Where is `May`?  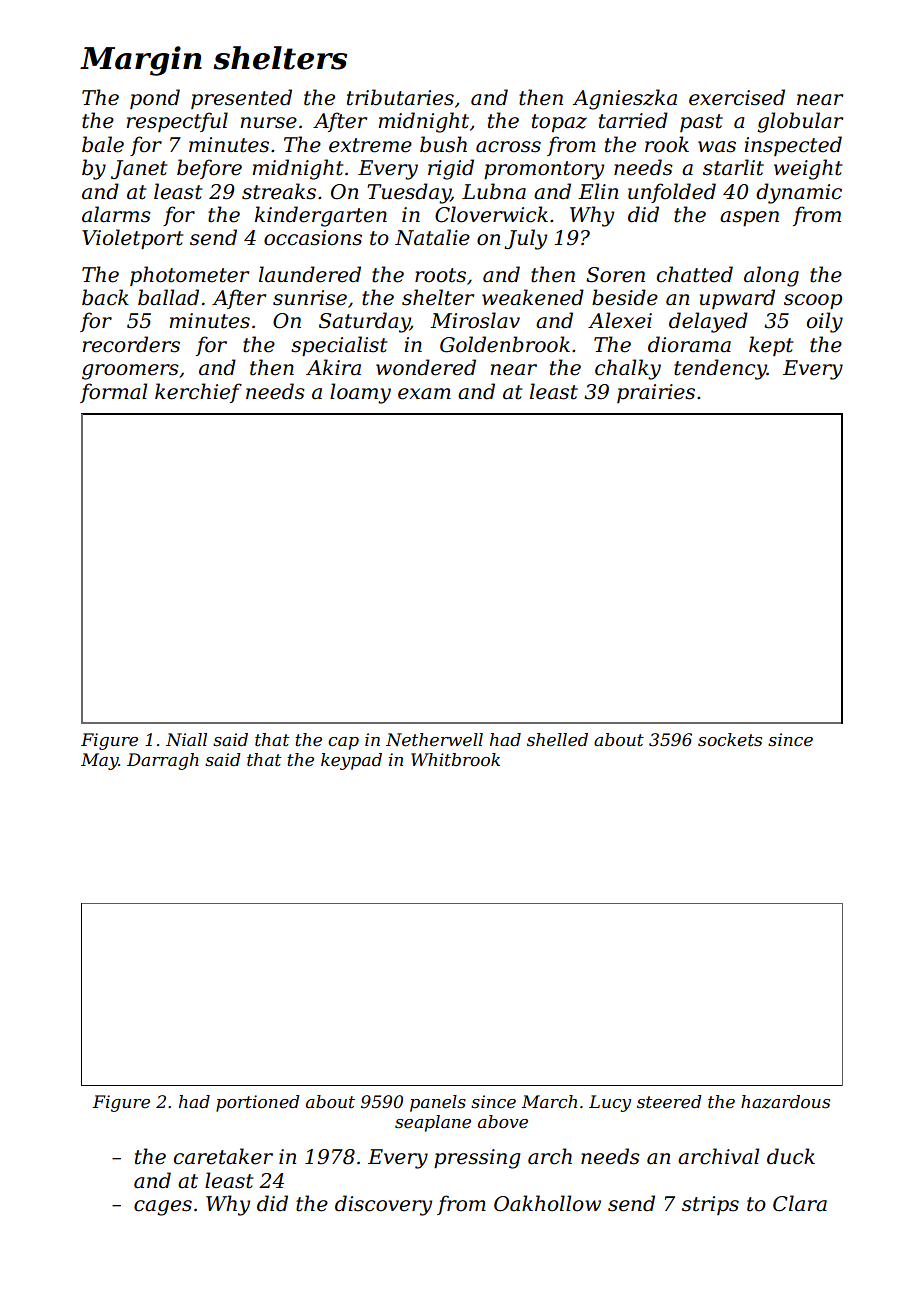
May is located at coordinates (100, 761).
